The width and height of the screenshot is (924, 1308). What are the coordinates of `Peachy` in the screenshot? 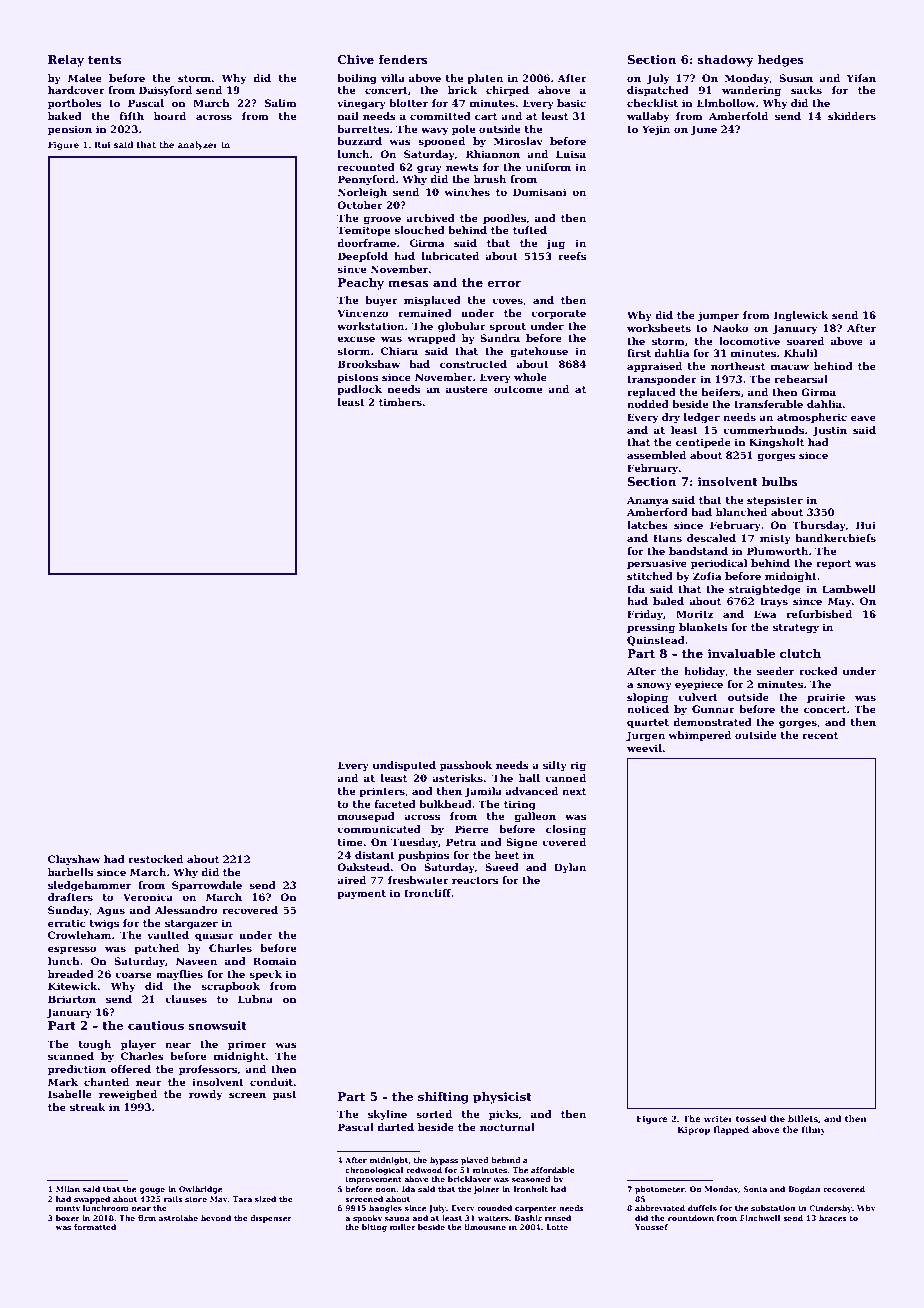 It's located at (361, 284).
